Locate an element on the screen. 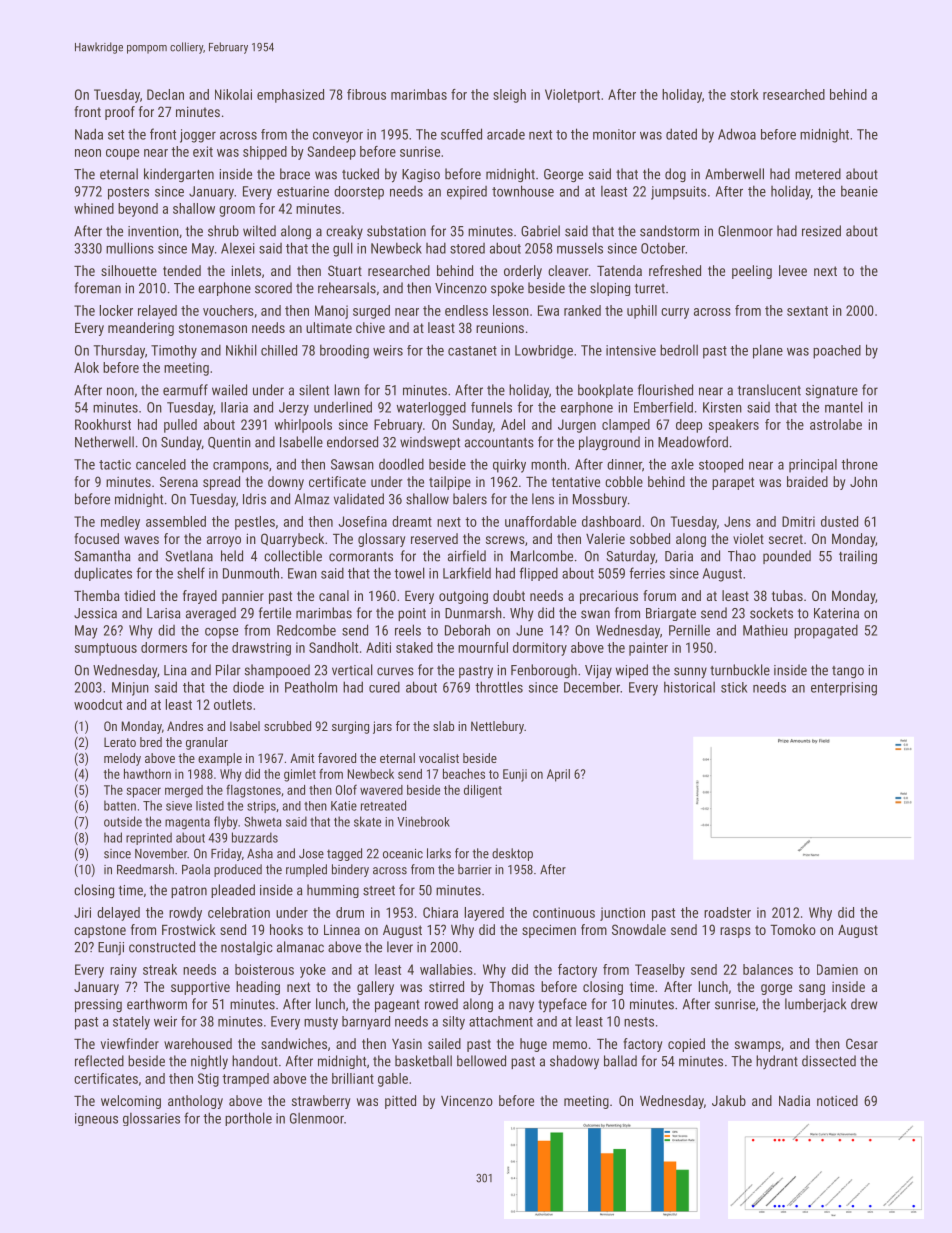 The image size is (952, 1233). fibrous is located at coordinates (366, 94).
